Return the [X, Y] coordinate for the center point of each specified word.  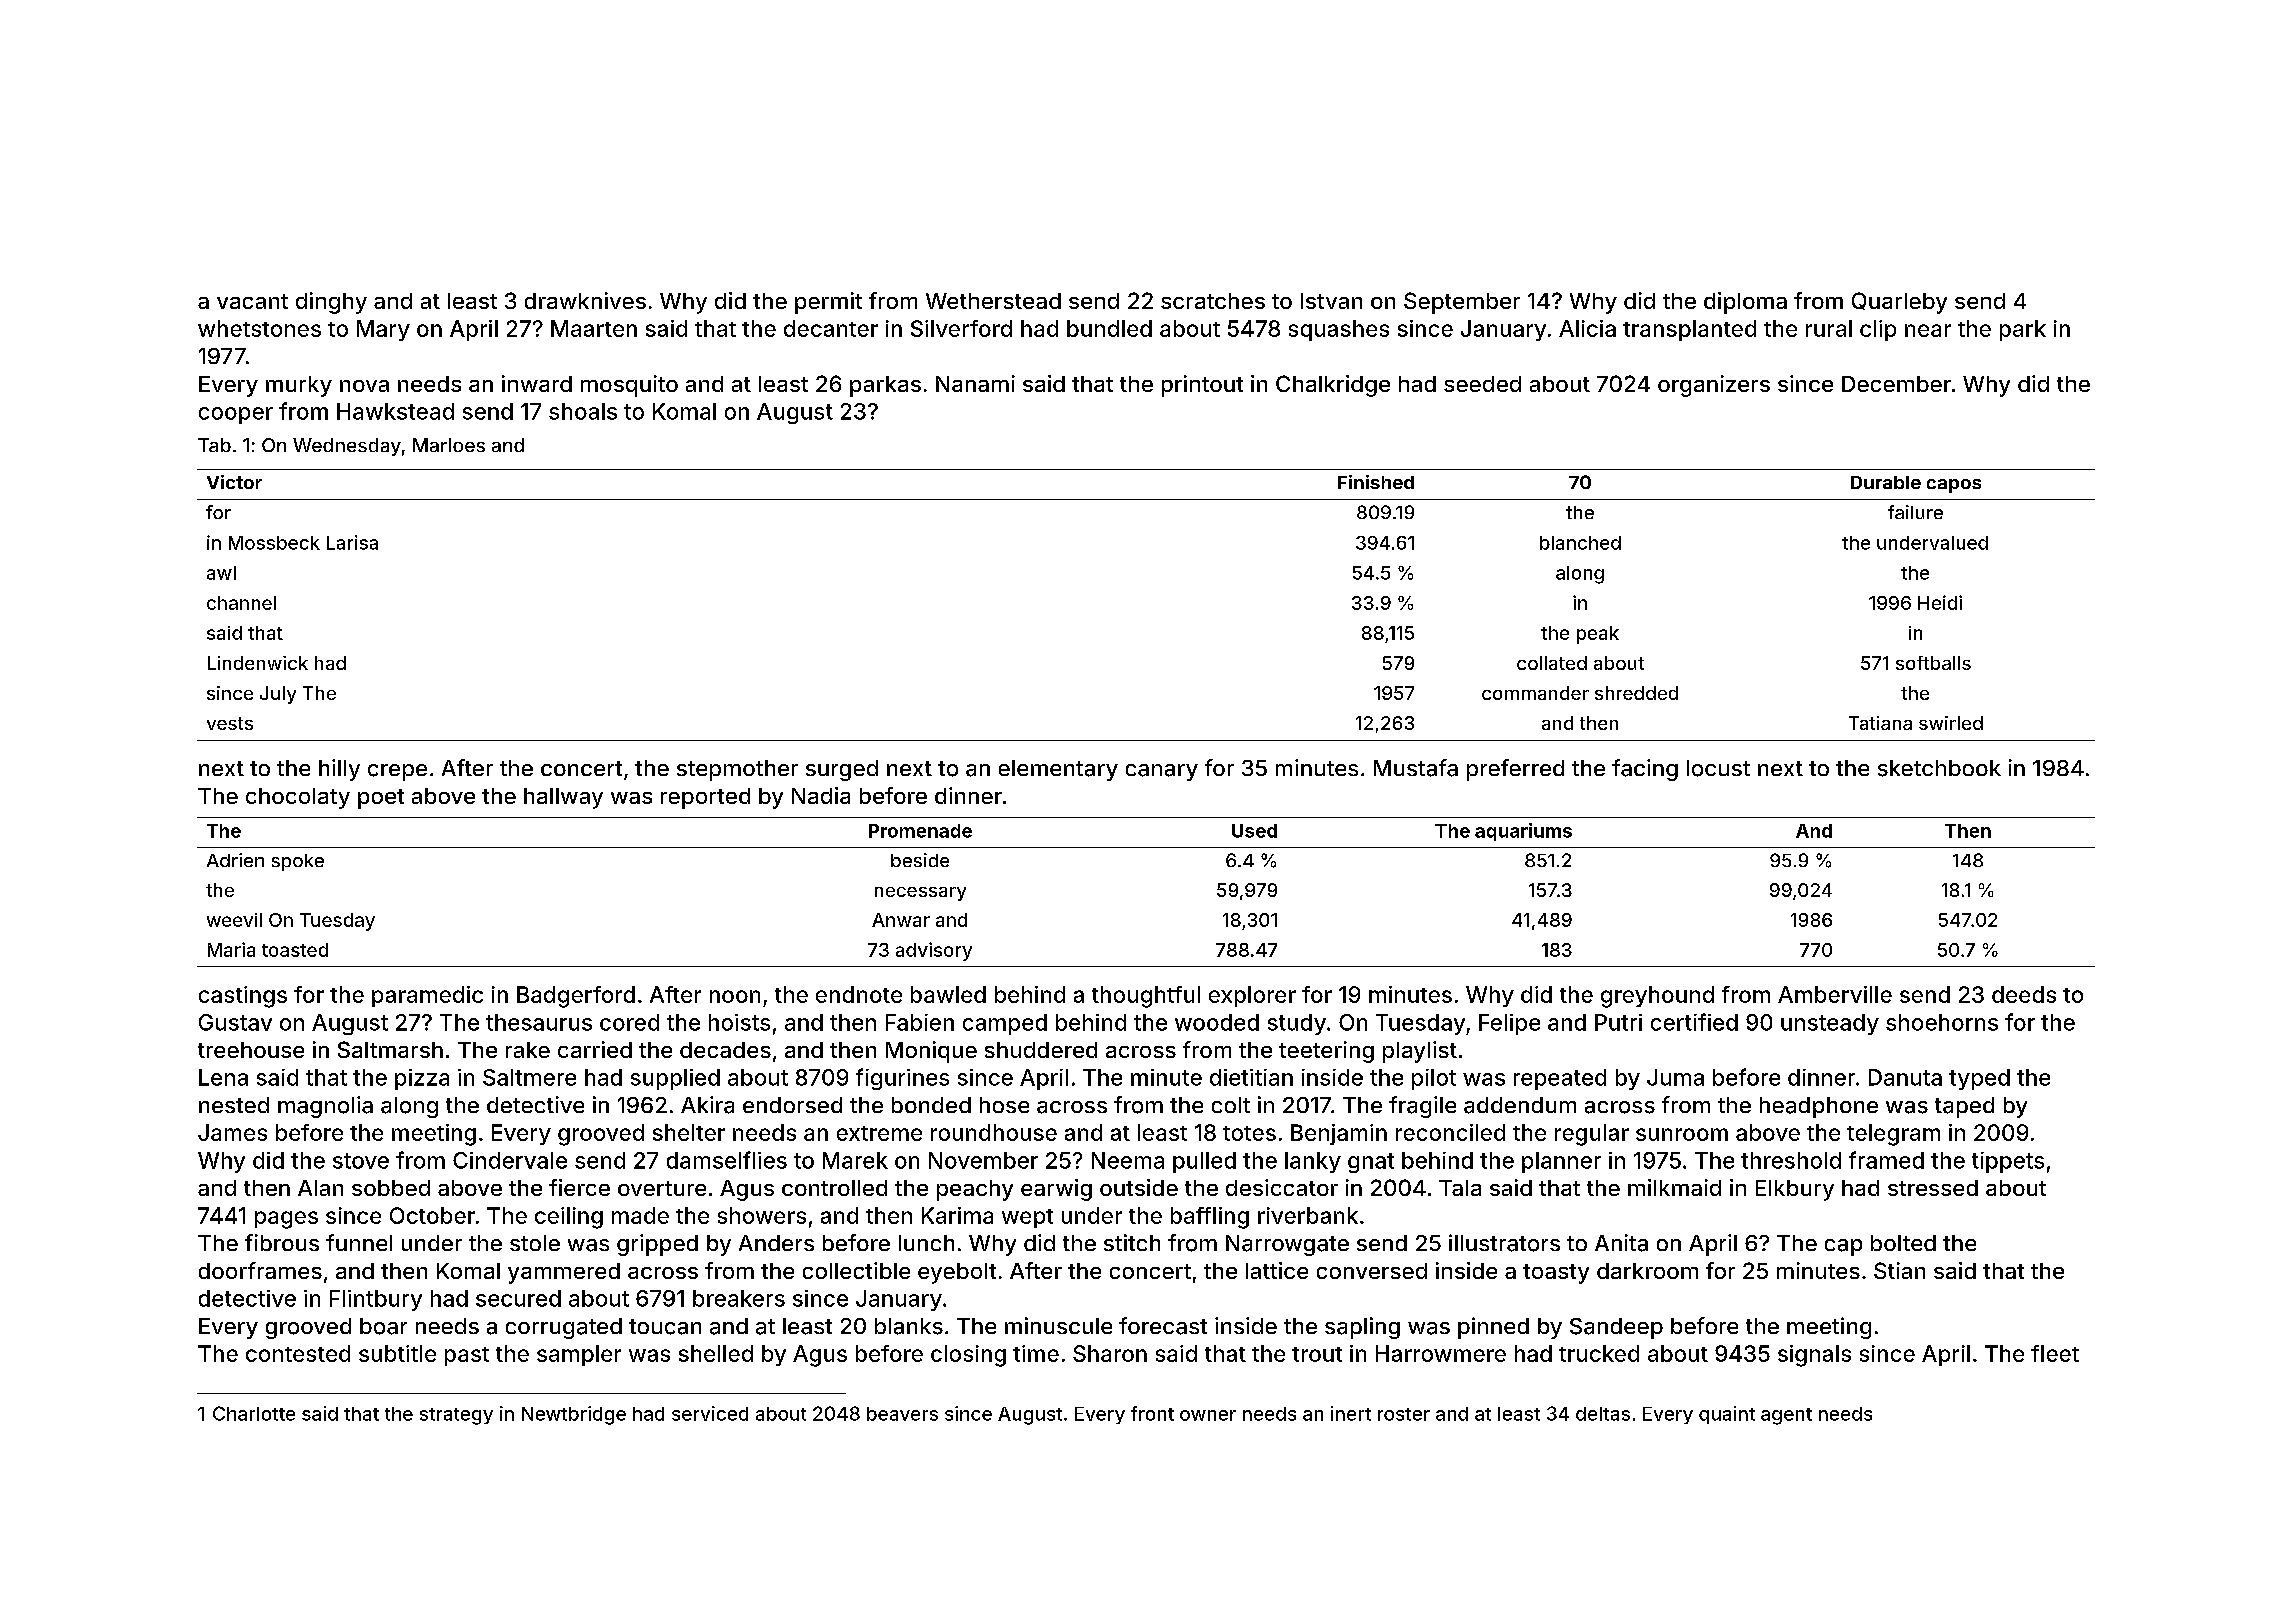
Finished [1376, 482]
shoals [583, 411]
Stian [1899, 1270]
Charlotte [254, 1413]
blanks [909, 1326]
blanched [1580, 543]
